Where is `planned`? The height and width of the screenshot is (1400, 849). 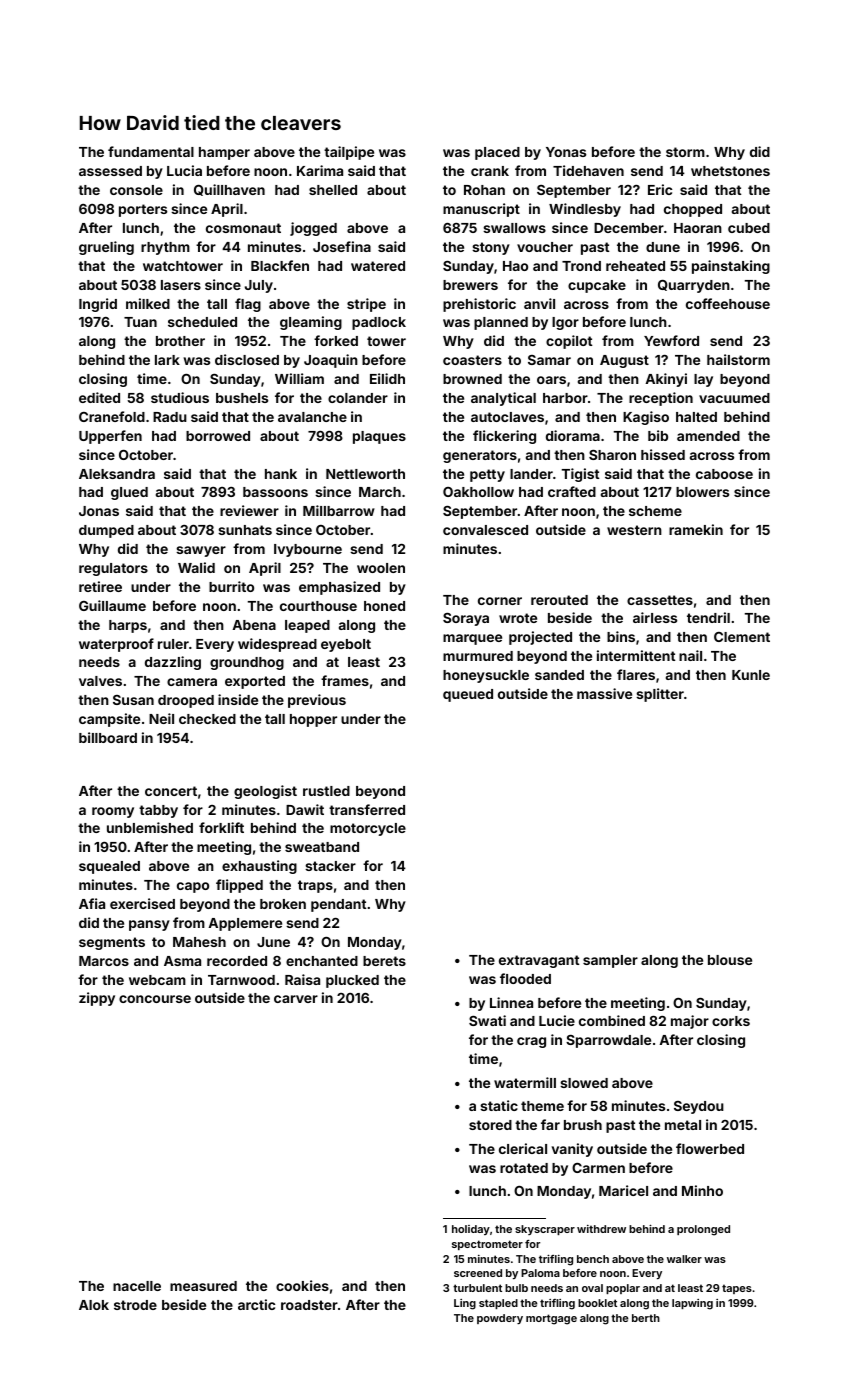 planned is located at coordinates (501, 323).
